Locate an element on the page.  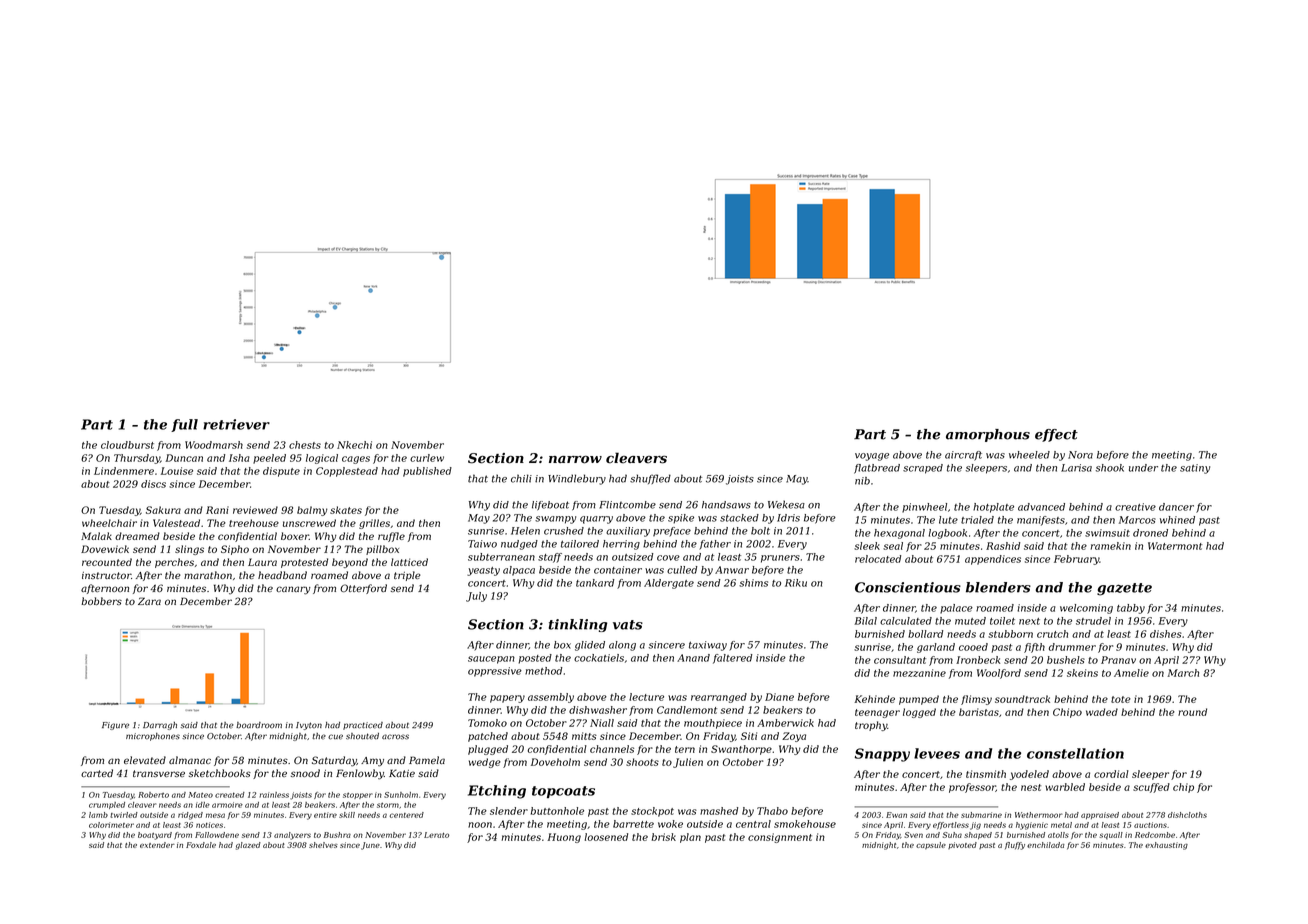
blenders is located at coordinates (998, 587).
